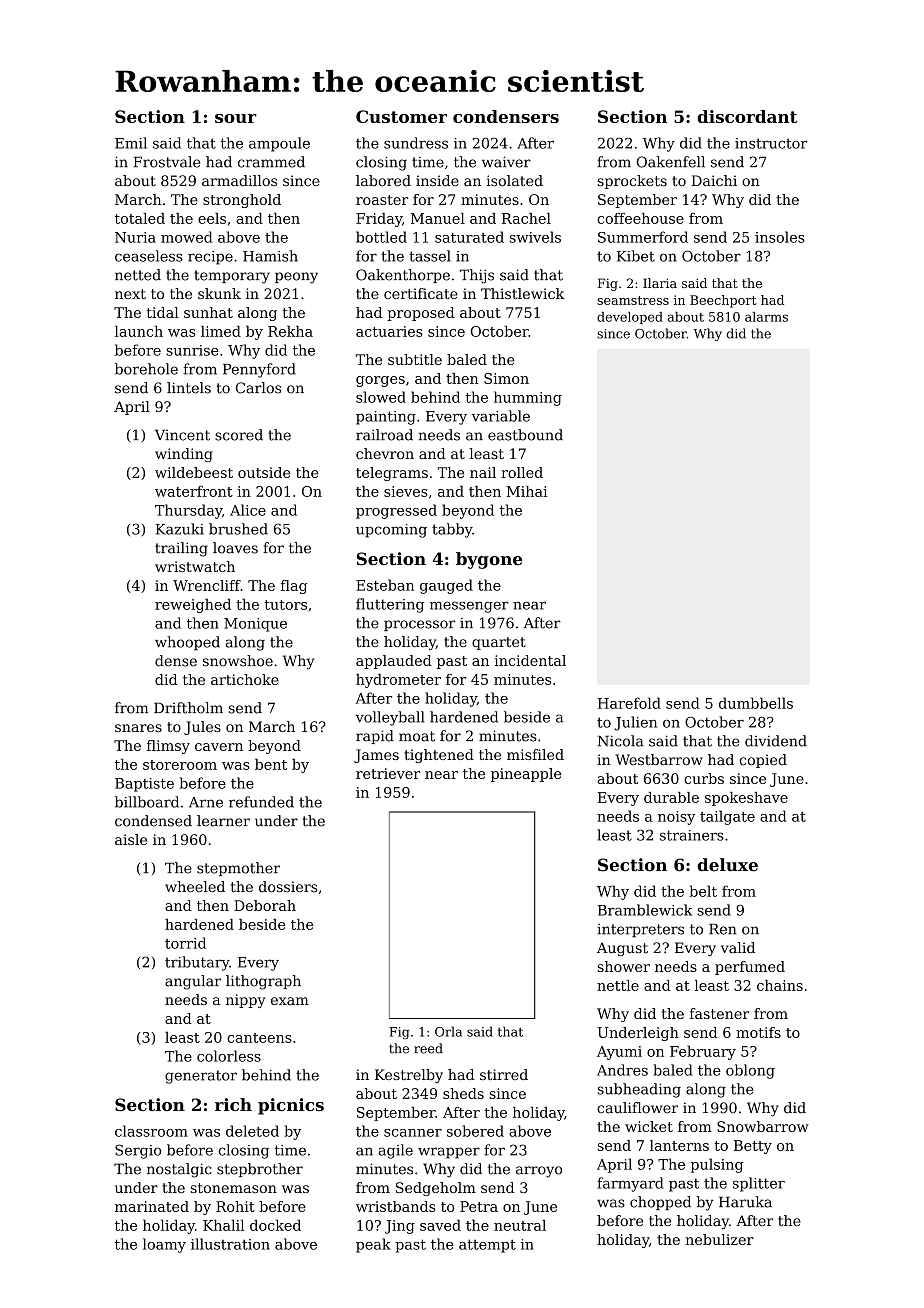 This document has width=924, height=1308. I want to click on lanterns, so click(679, 1145).
